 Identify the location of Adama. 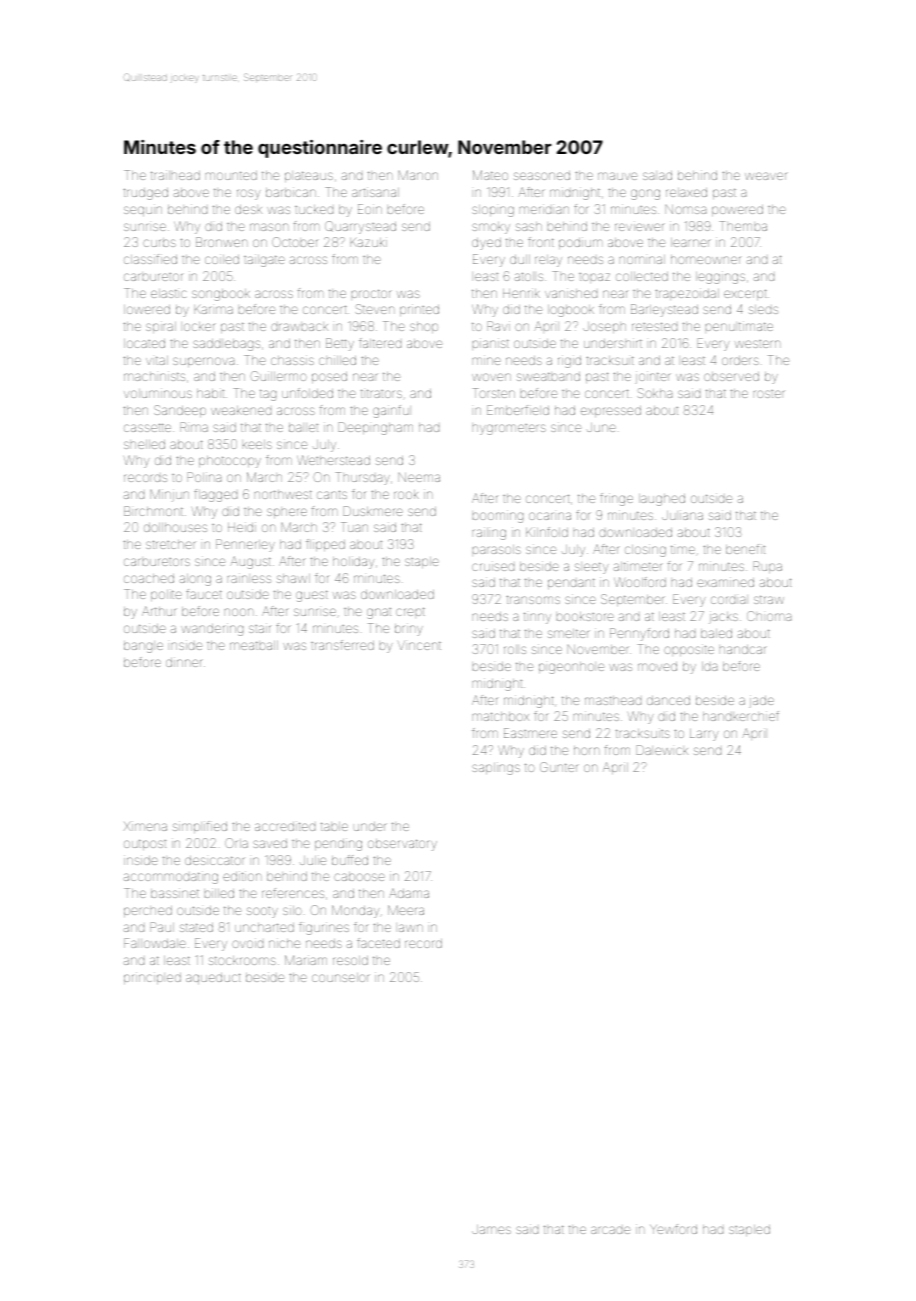
(409, 893).
